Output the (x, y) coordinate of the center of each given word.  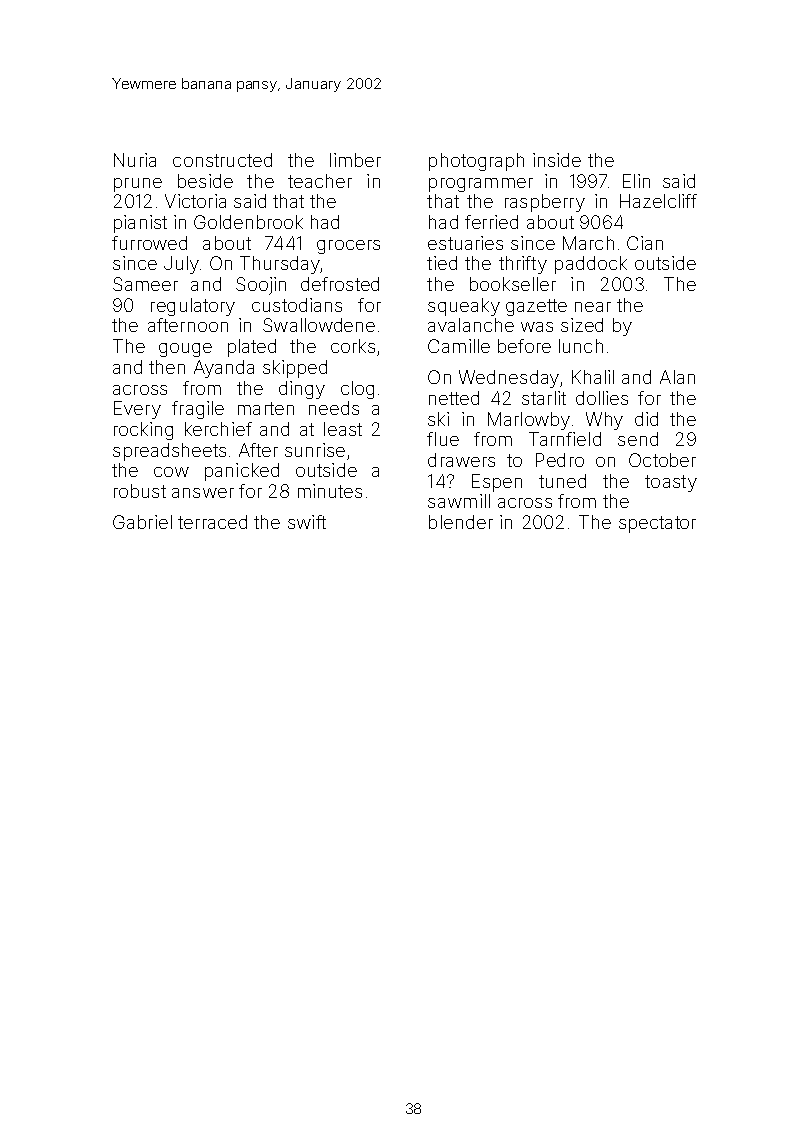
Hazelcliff (658, 201)
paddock (591, 265)
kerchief (218, 429)
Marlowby (529, 421)
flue (443, 439)
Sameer (145, 284)
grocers (348, 247)
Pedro (560, 460)
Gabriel (142, 522)
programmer (481, 185)
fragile (198, 410)
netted (454, 398)
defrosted (340, 284)
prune (138, 185)
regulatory (193, 307)
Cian (645, 243)
